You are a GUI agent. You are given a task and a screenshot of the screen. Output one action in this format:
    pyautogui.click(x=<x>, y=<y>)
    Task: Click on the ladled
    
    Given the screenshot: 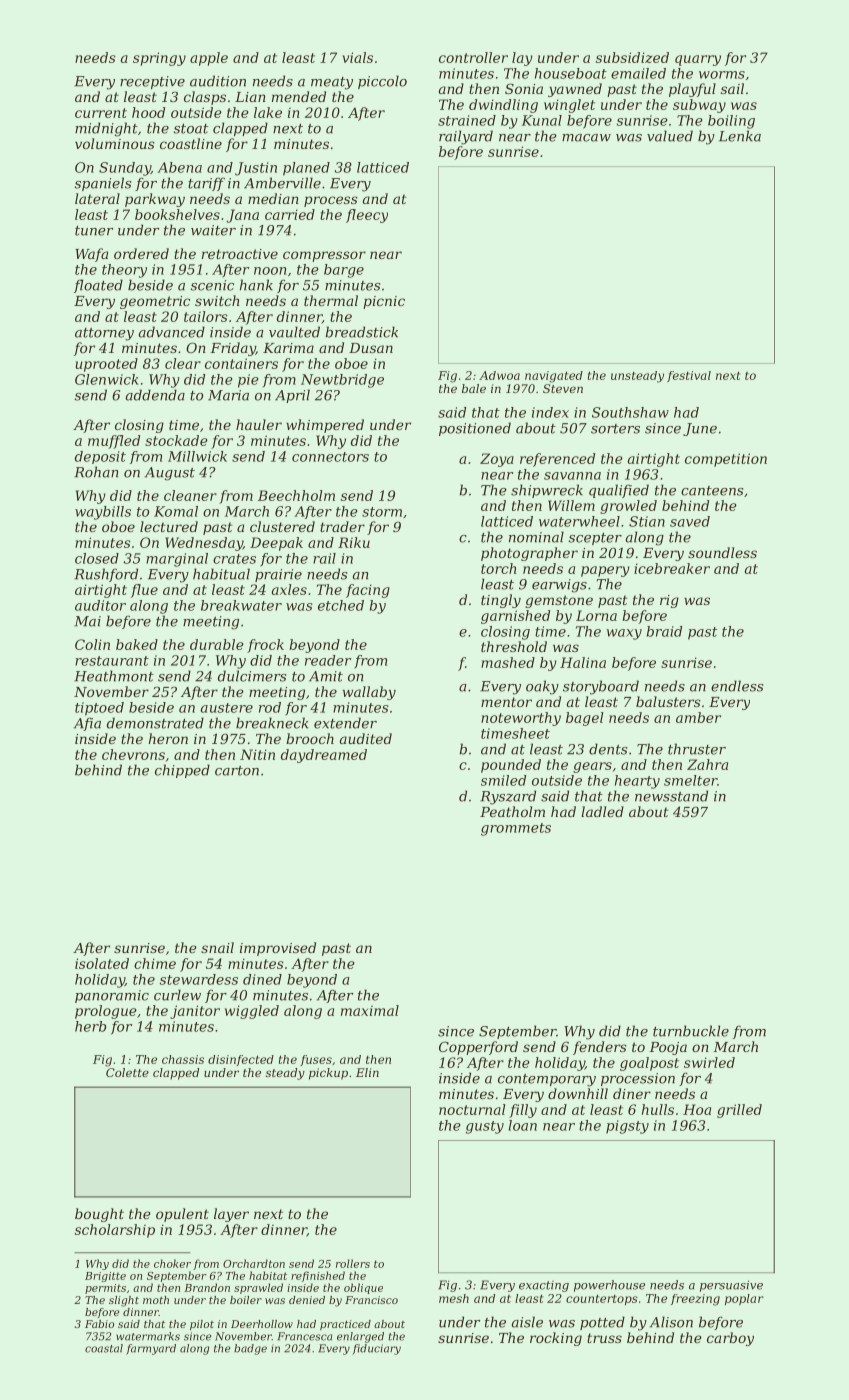 What is the action you would take?
    pyautogui.click(x=602, y=811)
